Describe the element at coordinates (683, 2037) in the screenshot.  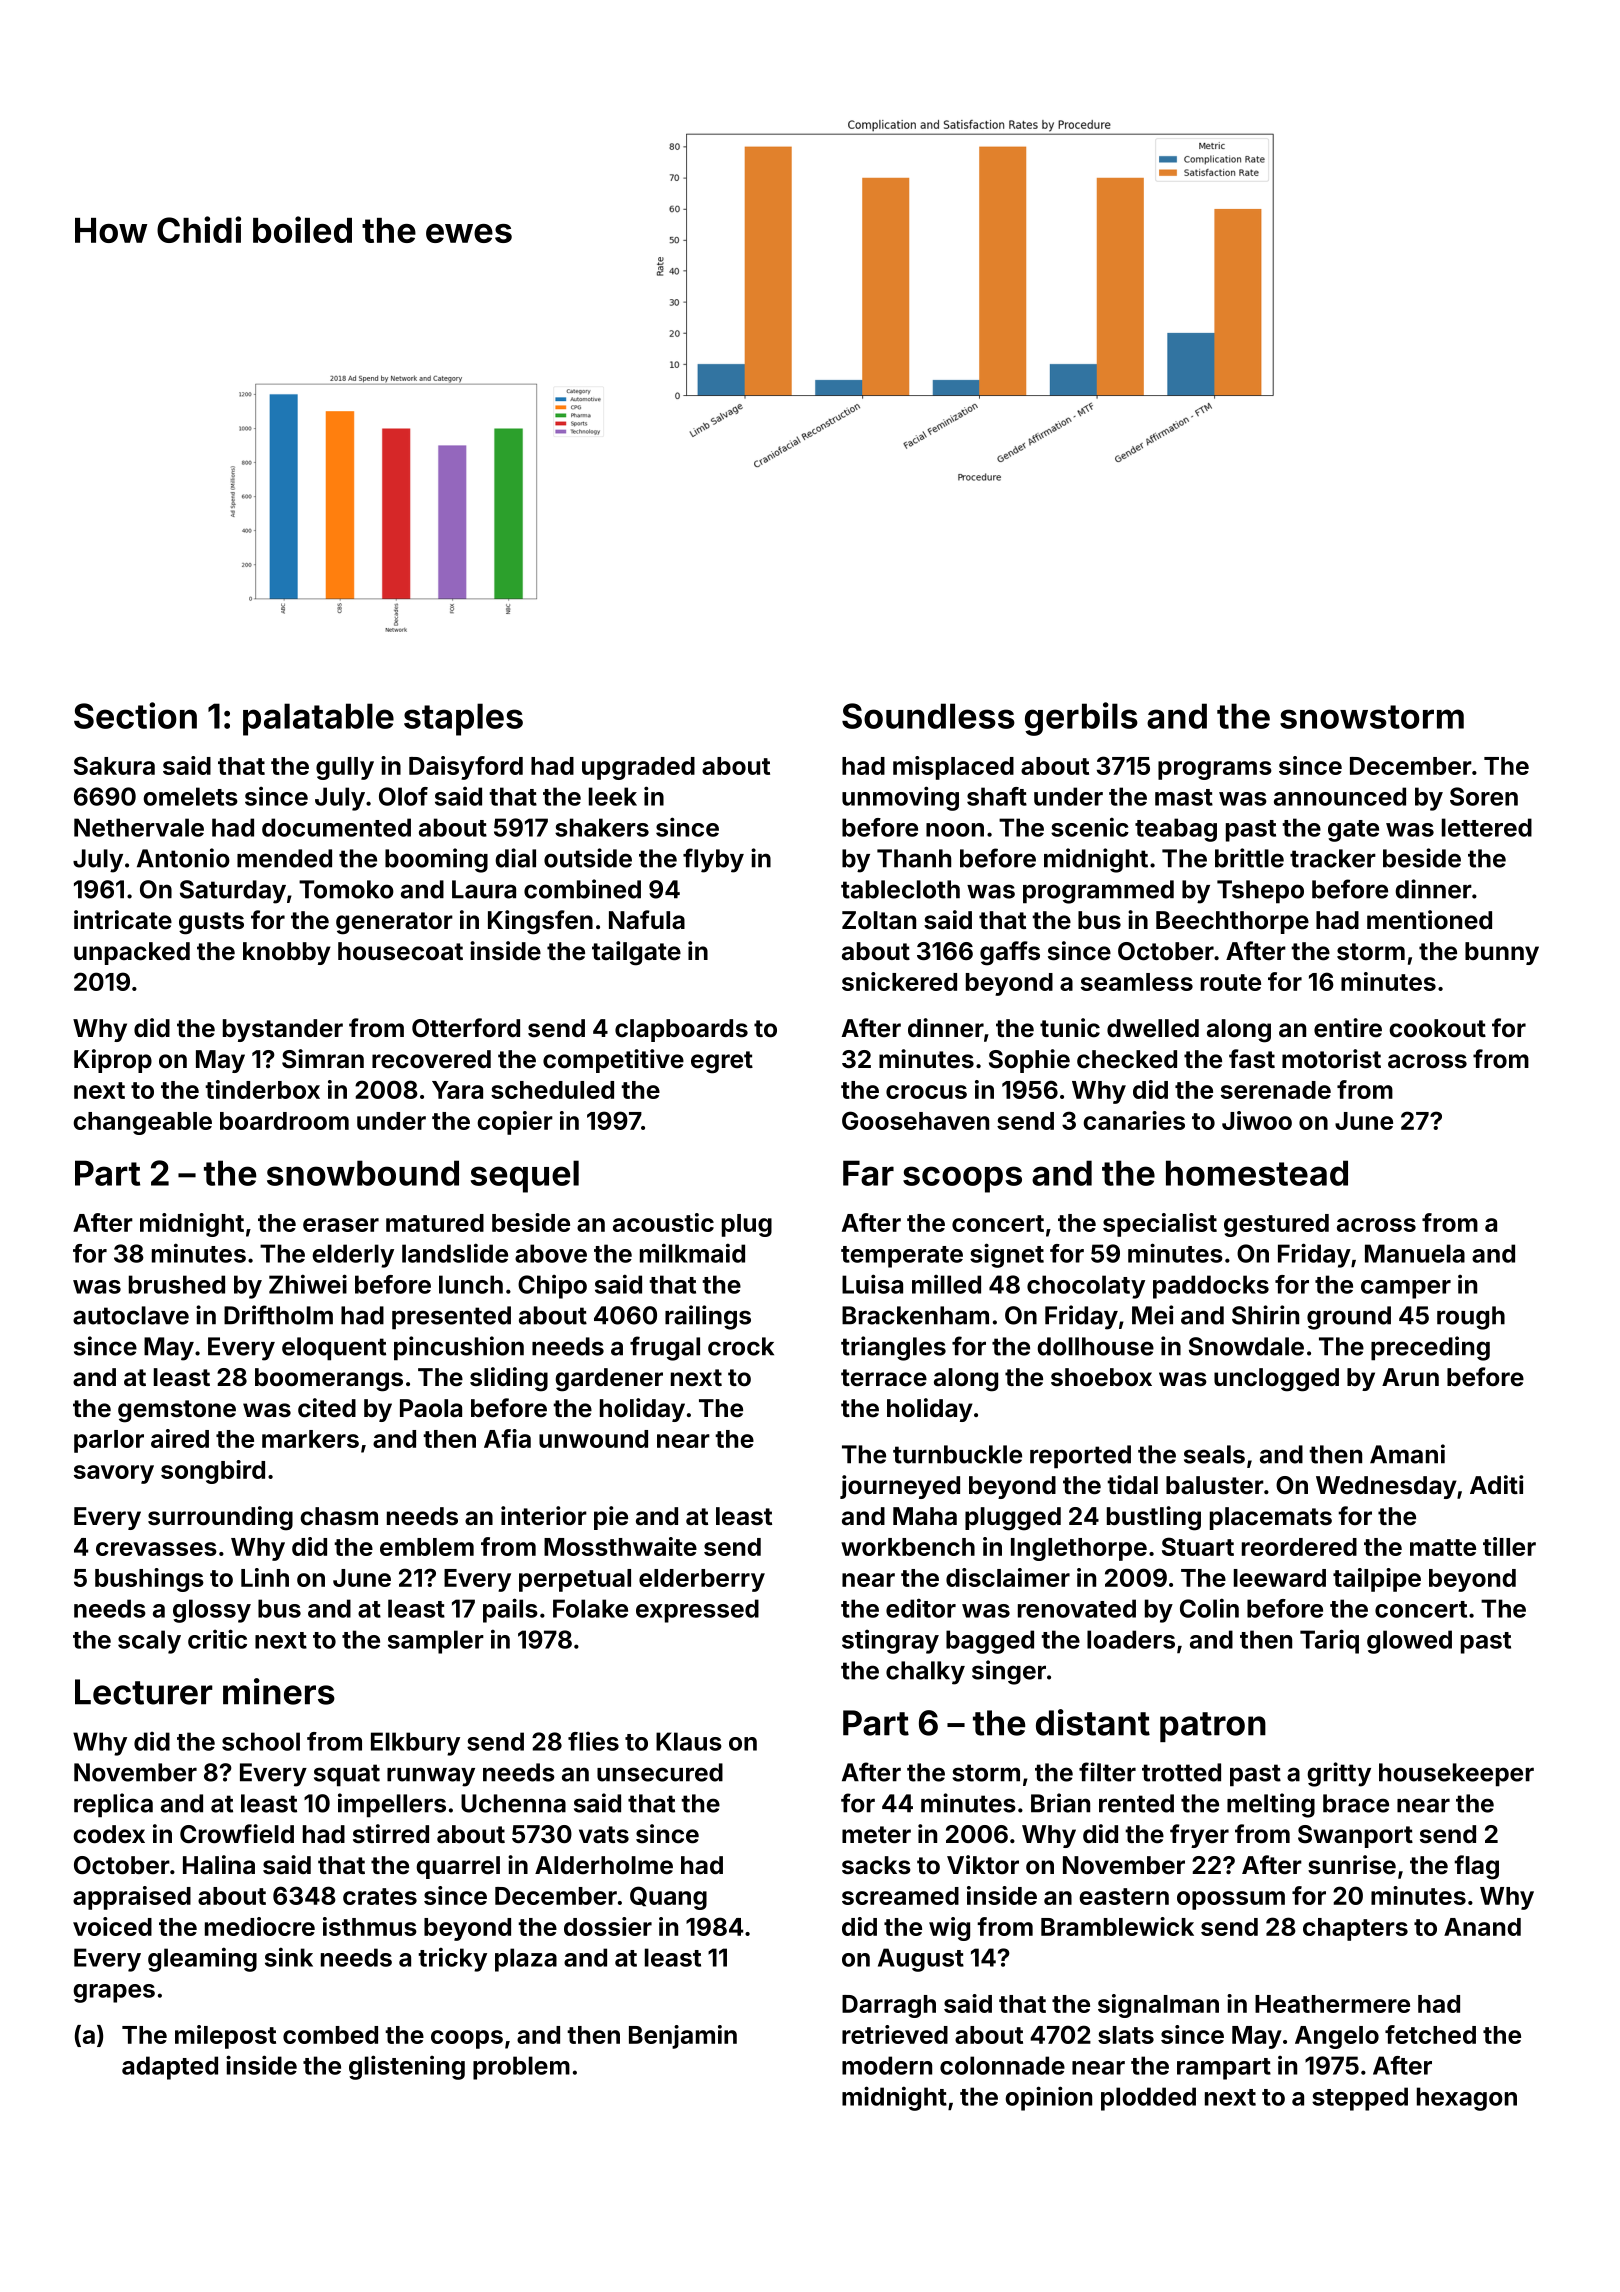
I see `Benjamin` at that location.
